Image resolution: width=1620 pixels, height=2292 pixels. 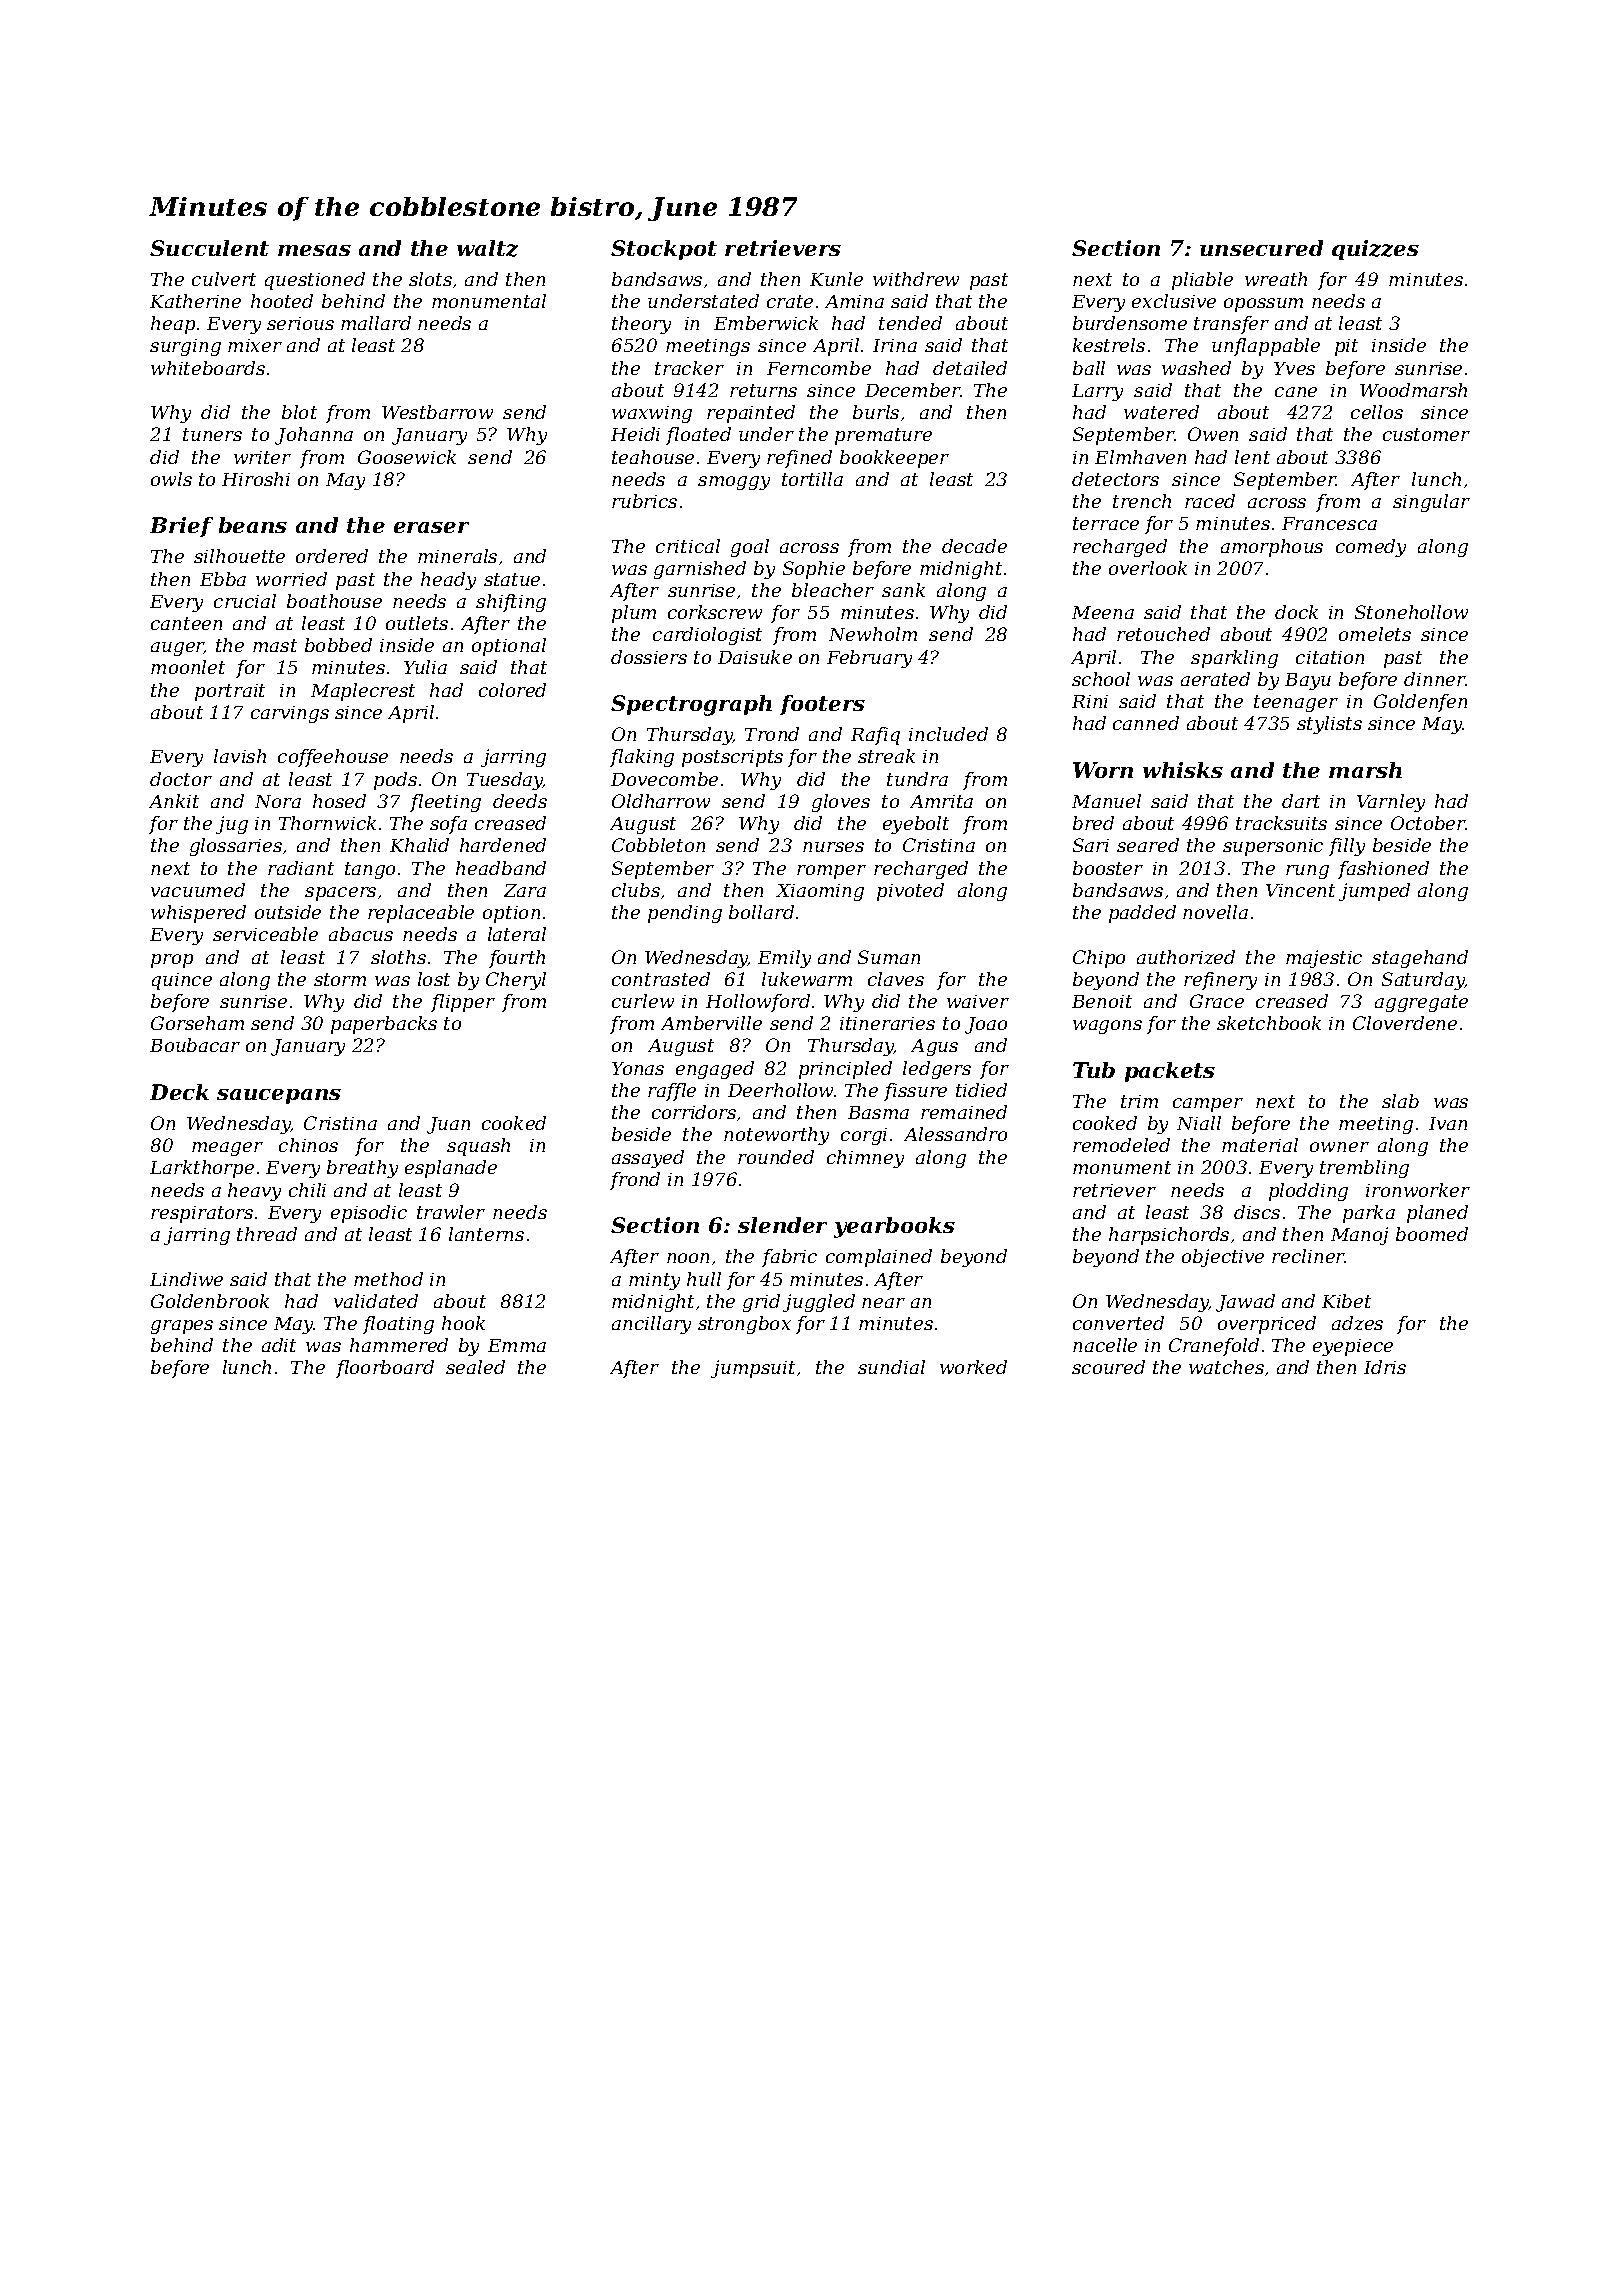 I want to click on goal, so click(x=750, y=548).
